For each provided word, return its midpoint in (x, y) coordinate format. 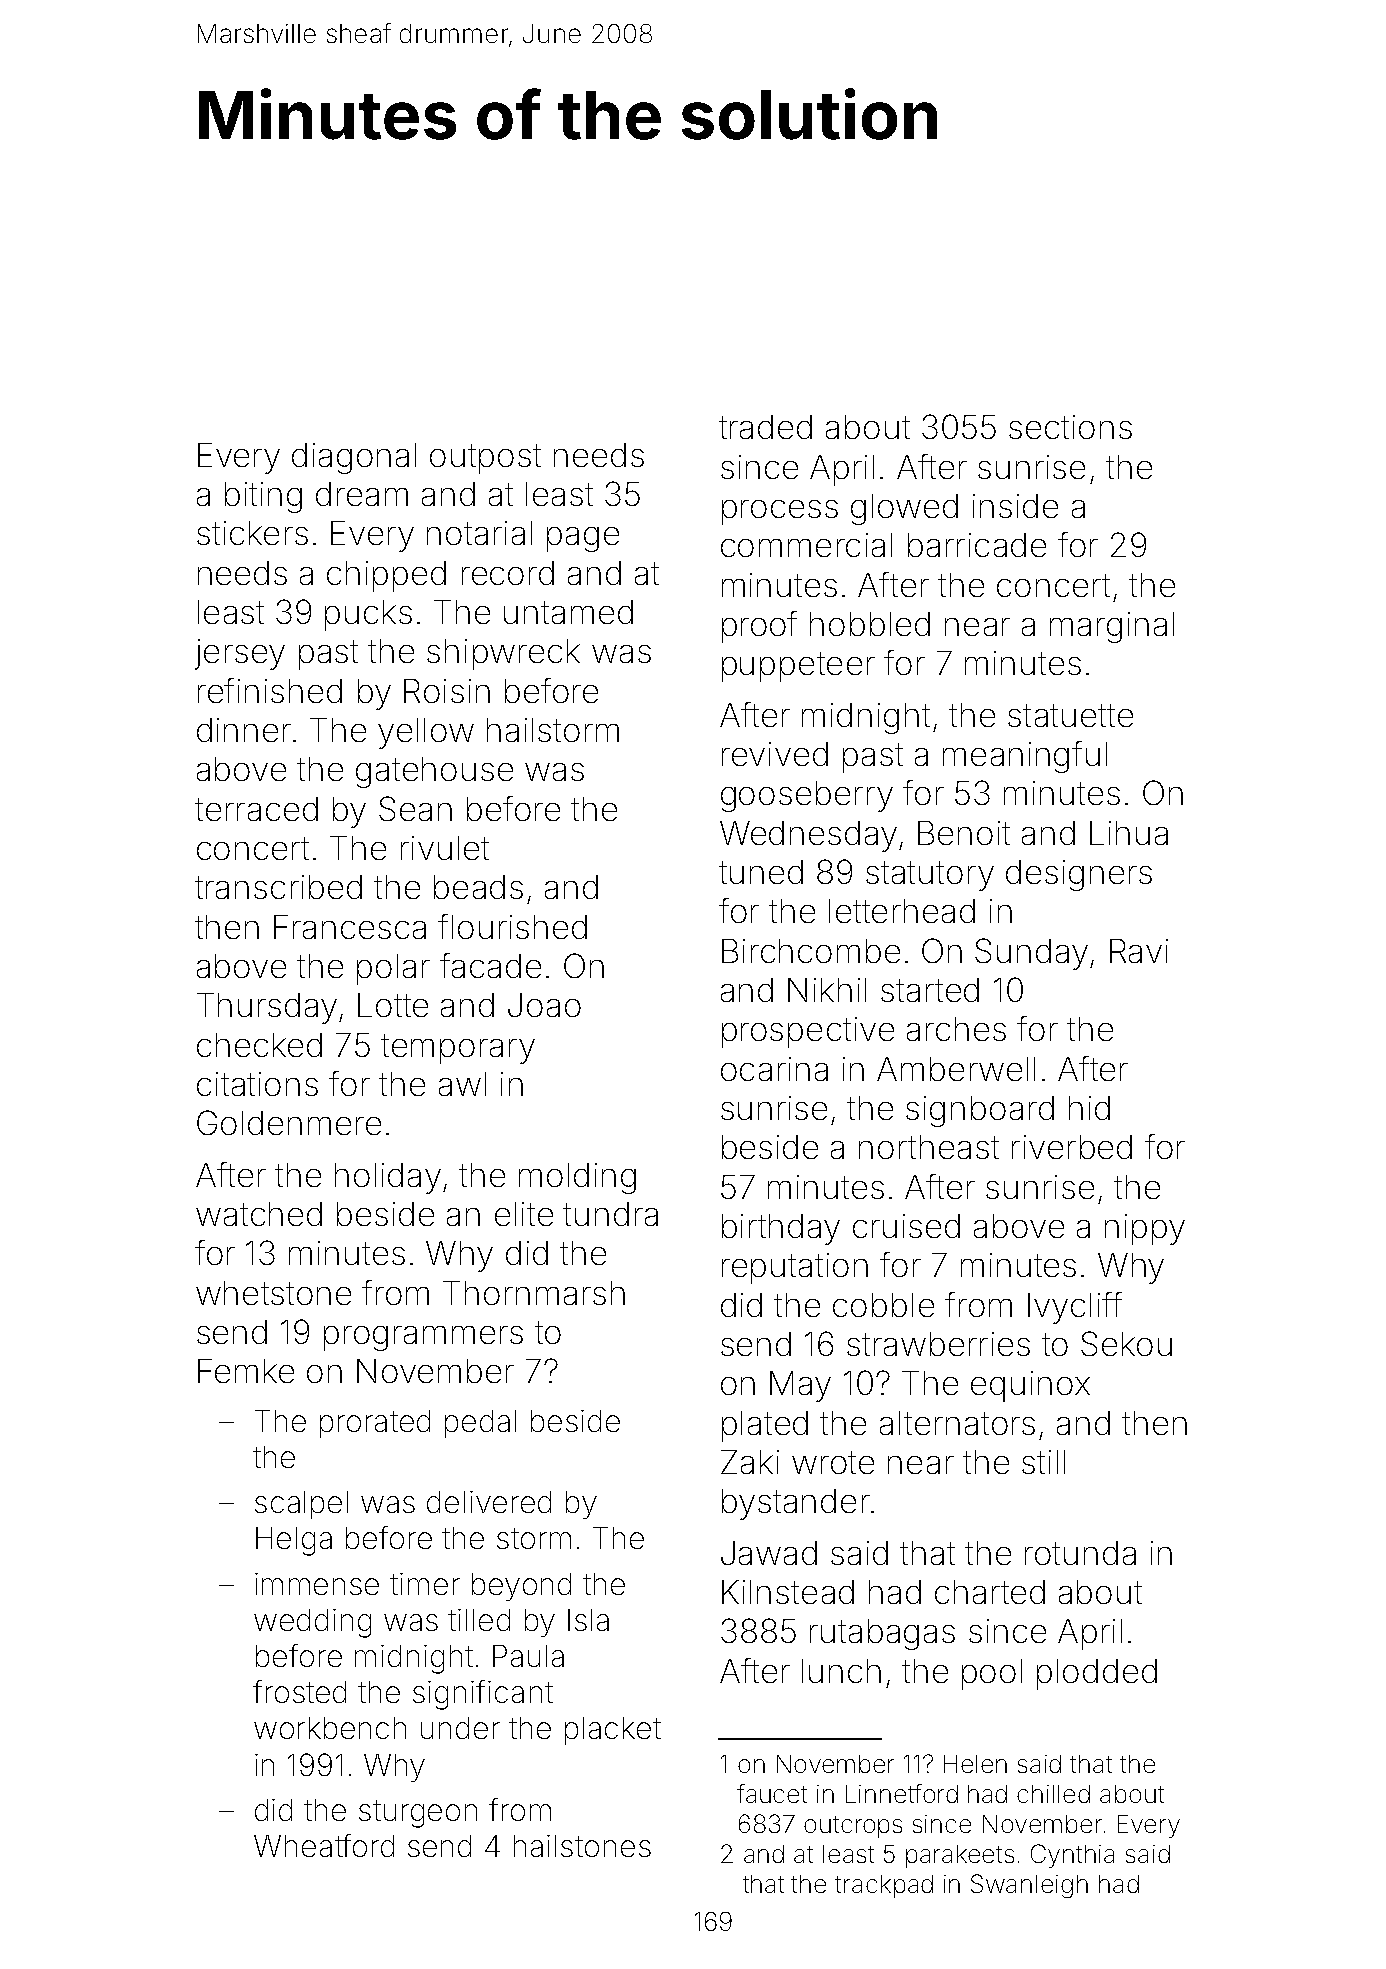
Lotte (393, 1005)
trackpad (884, 1886)
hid (1089, 1108)
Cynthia (1072, 1856)
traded (765, 427)
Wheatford (324, 1845)
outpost (485, 459)
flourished (512, 926)
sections (1070, 427)
